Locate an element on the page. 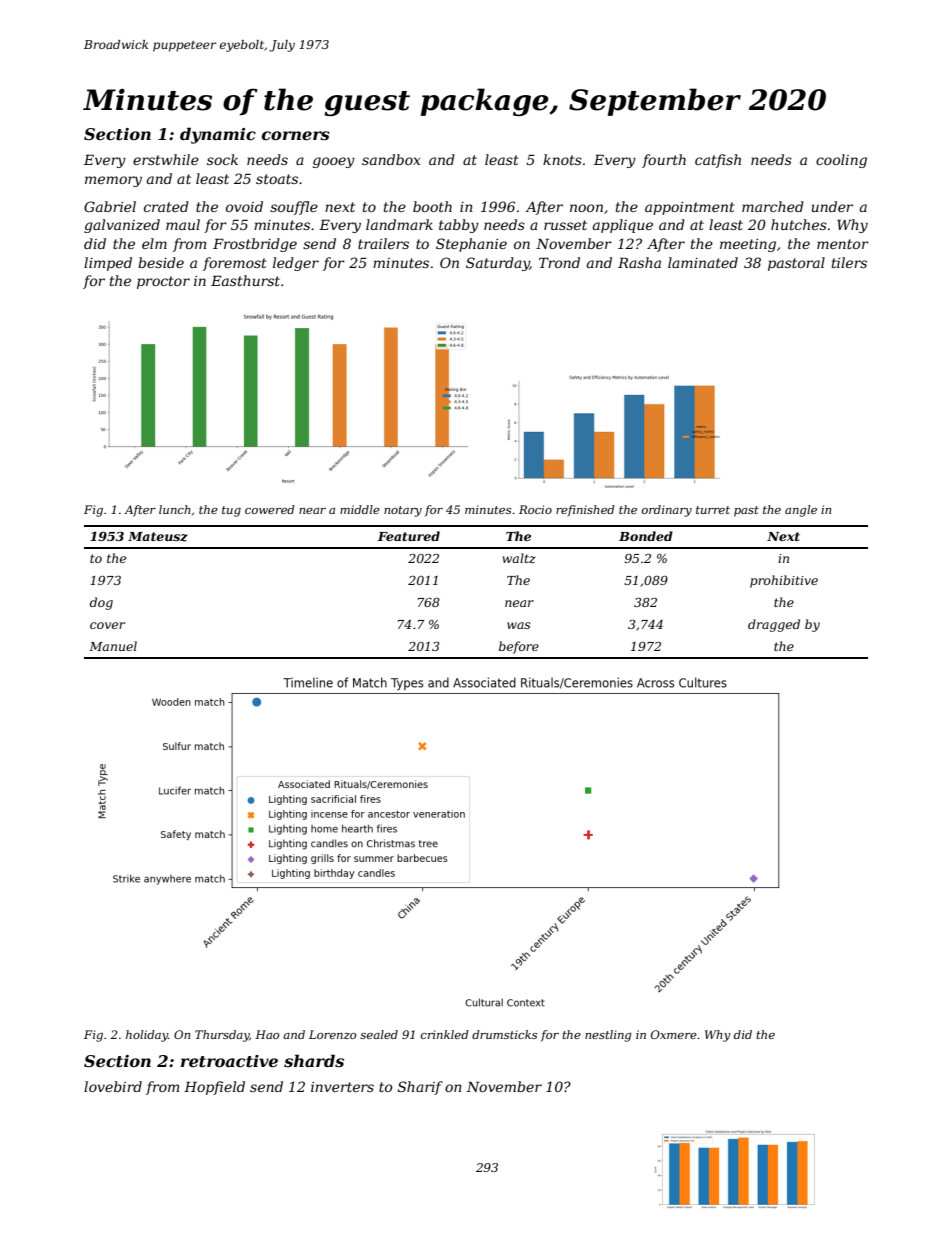 The image size is (952, 1233). Oxmere is located at coordinates (674, 1034).
